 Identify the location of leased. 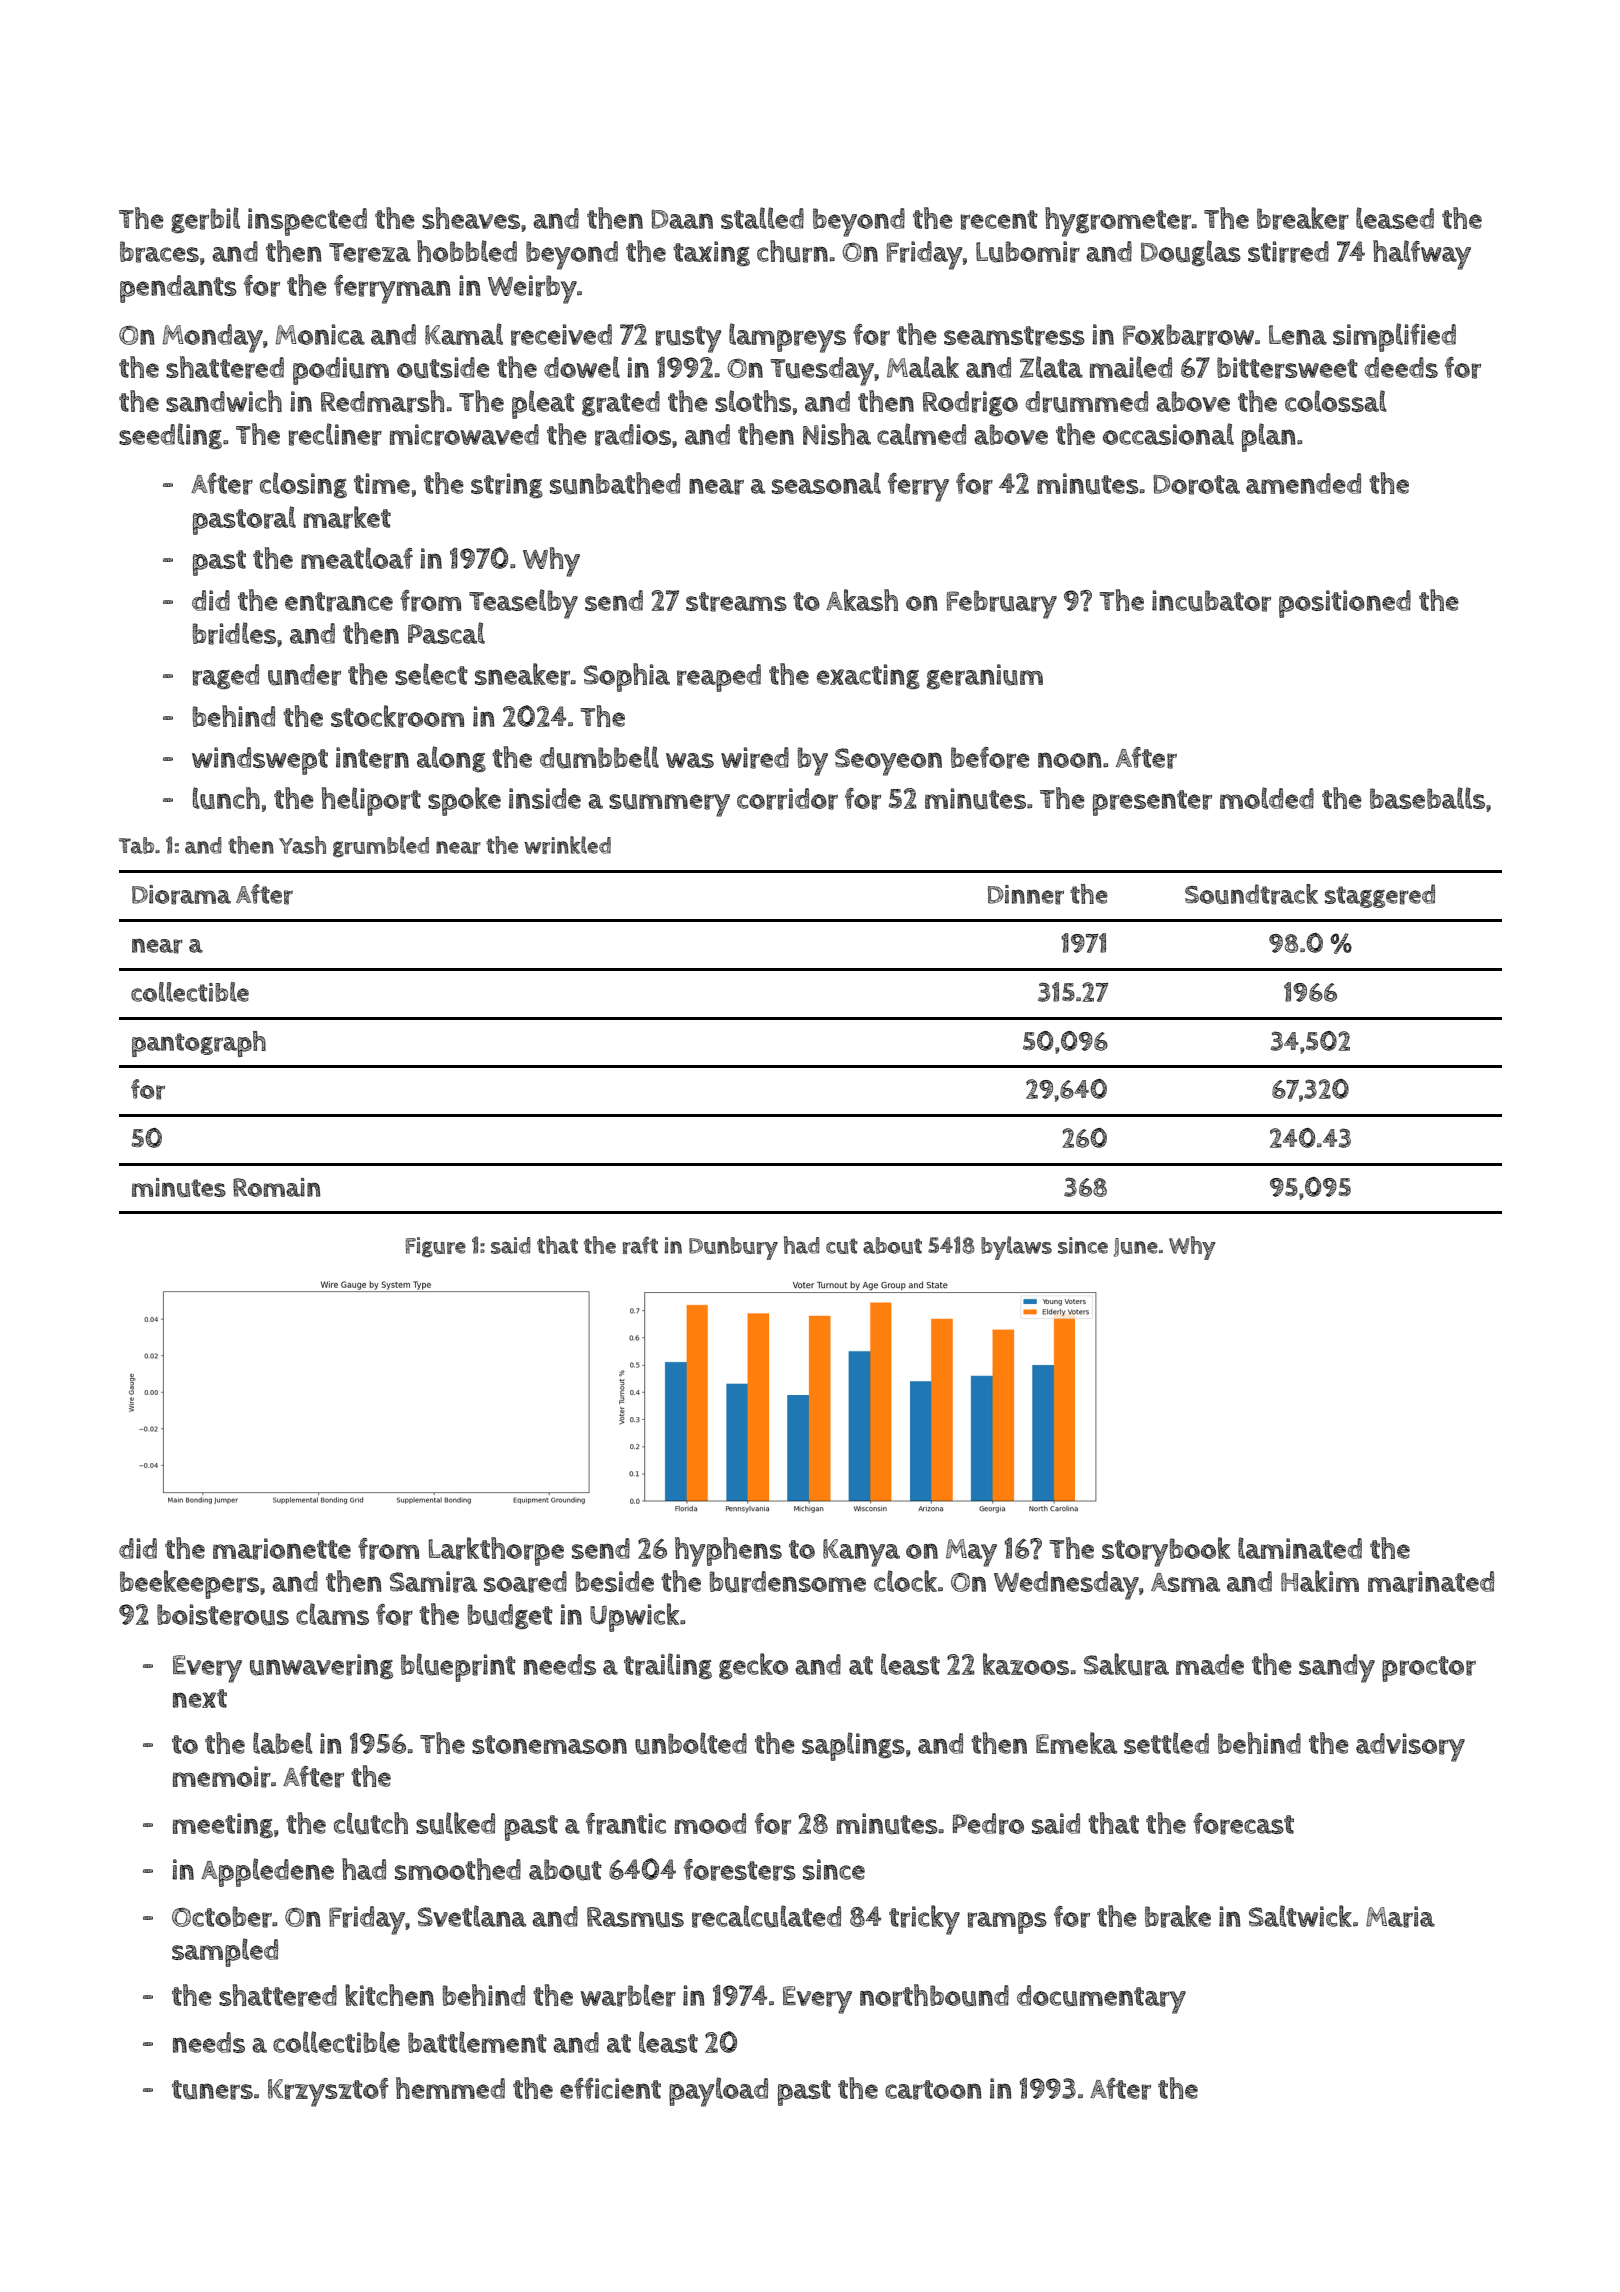
(1395, 218).
